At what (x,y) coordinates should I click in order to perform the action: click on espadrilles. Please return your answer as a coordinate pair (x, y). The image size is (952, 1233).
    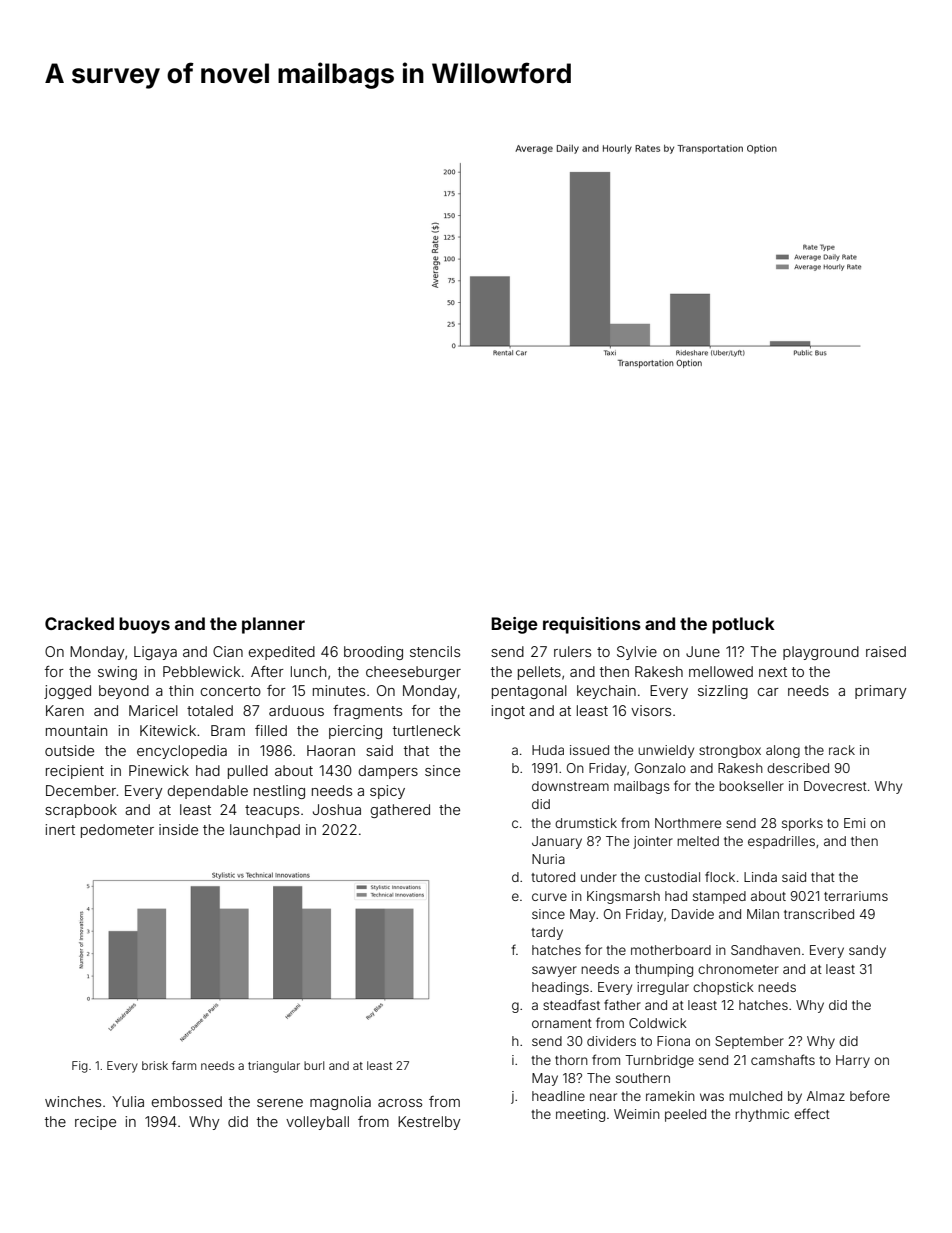
    Looking at the image, I should click on (781, 842).
